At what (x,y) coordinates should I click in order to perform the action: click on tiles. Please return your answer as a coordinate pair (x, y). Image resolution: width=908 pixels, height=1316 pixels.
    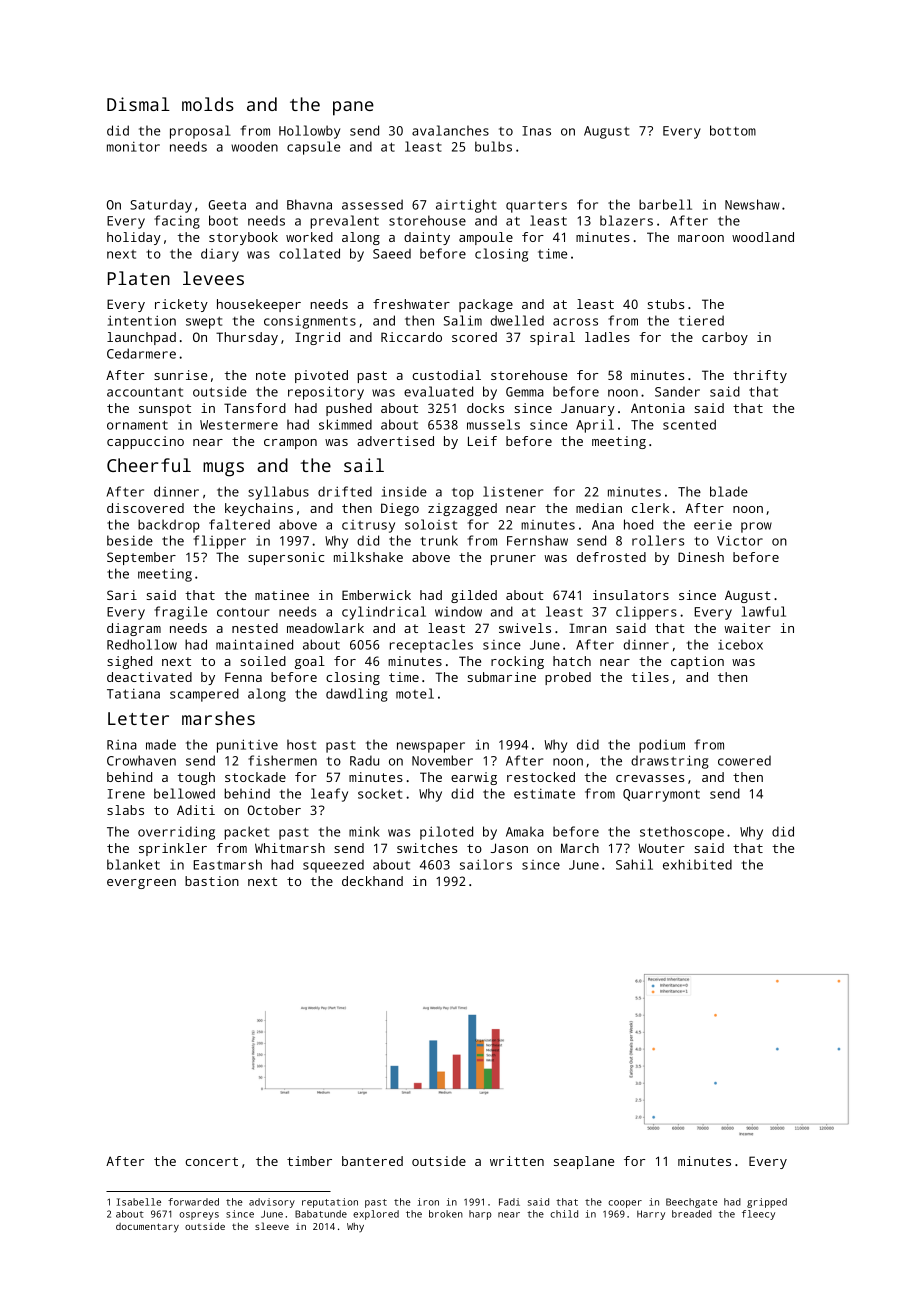
    Looking at the image, I should click on (650, 677).
